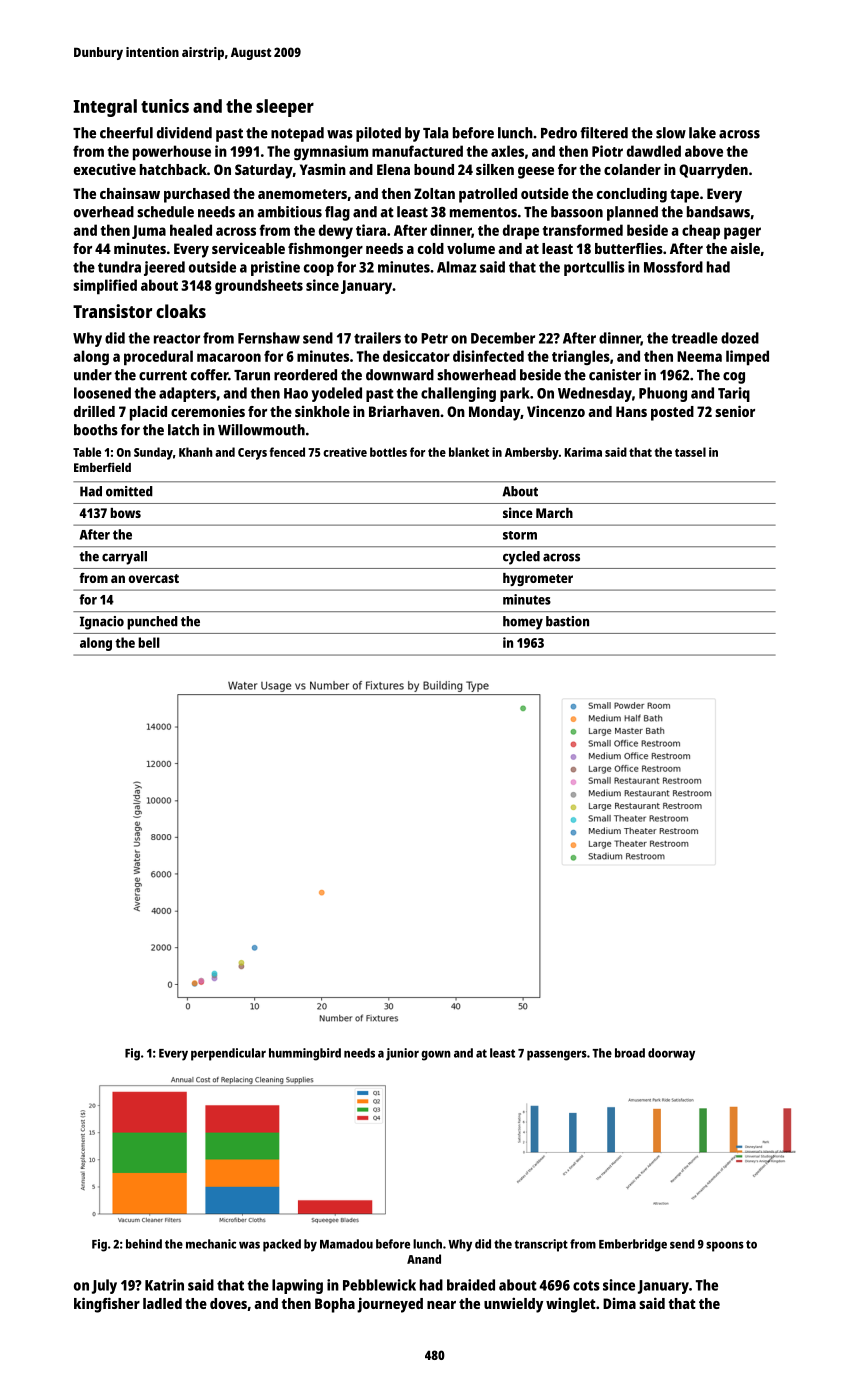 The height and width of the screenshot is (1400, 849). What do you see at coordinates (105, 169) in the screenshot?
I see `executive` at bounding box center [105, 169].
